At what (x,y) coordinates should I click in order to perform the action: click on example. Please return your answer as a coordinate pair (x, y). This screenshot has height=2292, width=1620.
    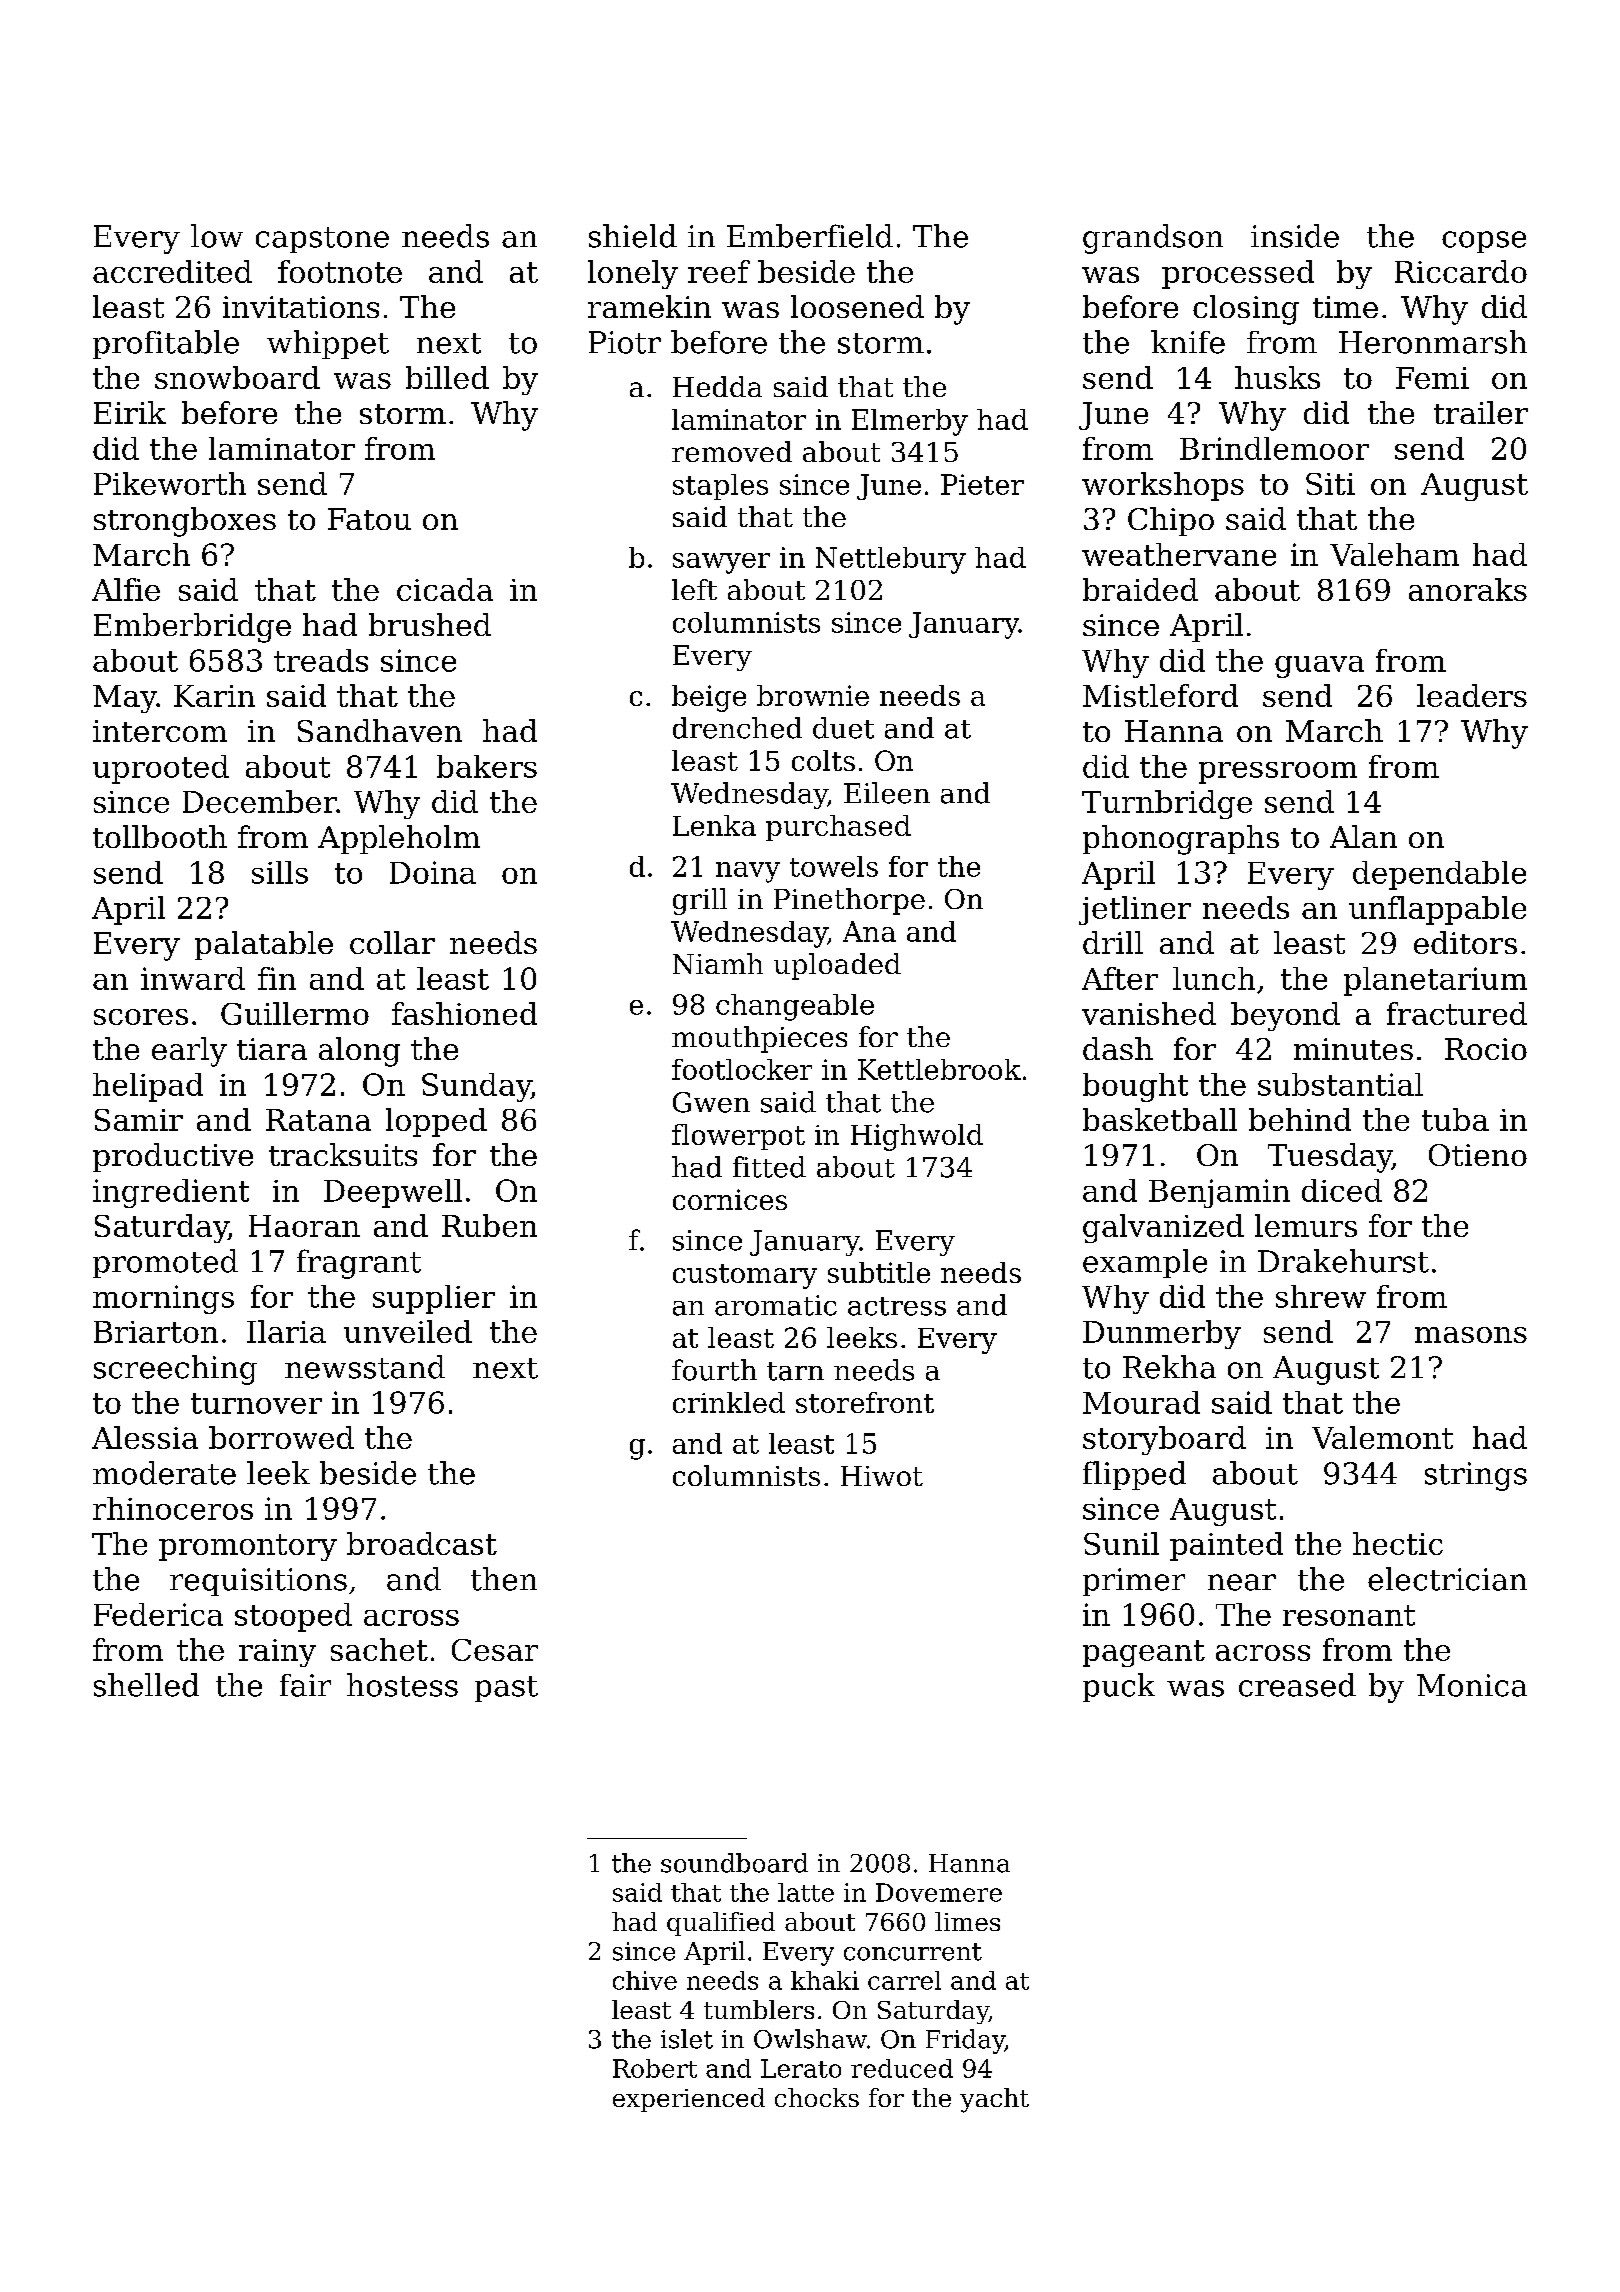
    Looking at the image, I should click on (1145, 1263).
